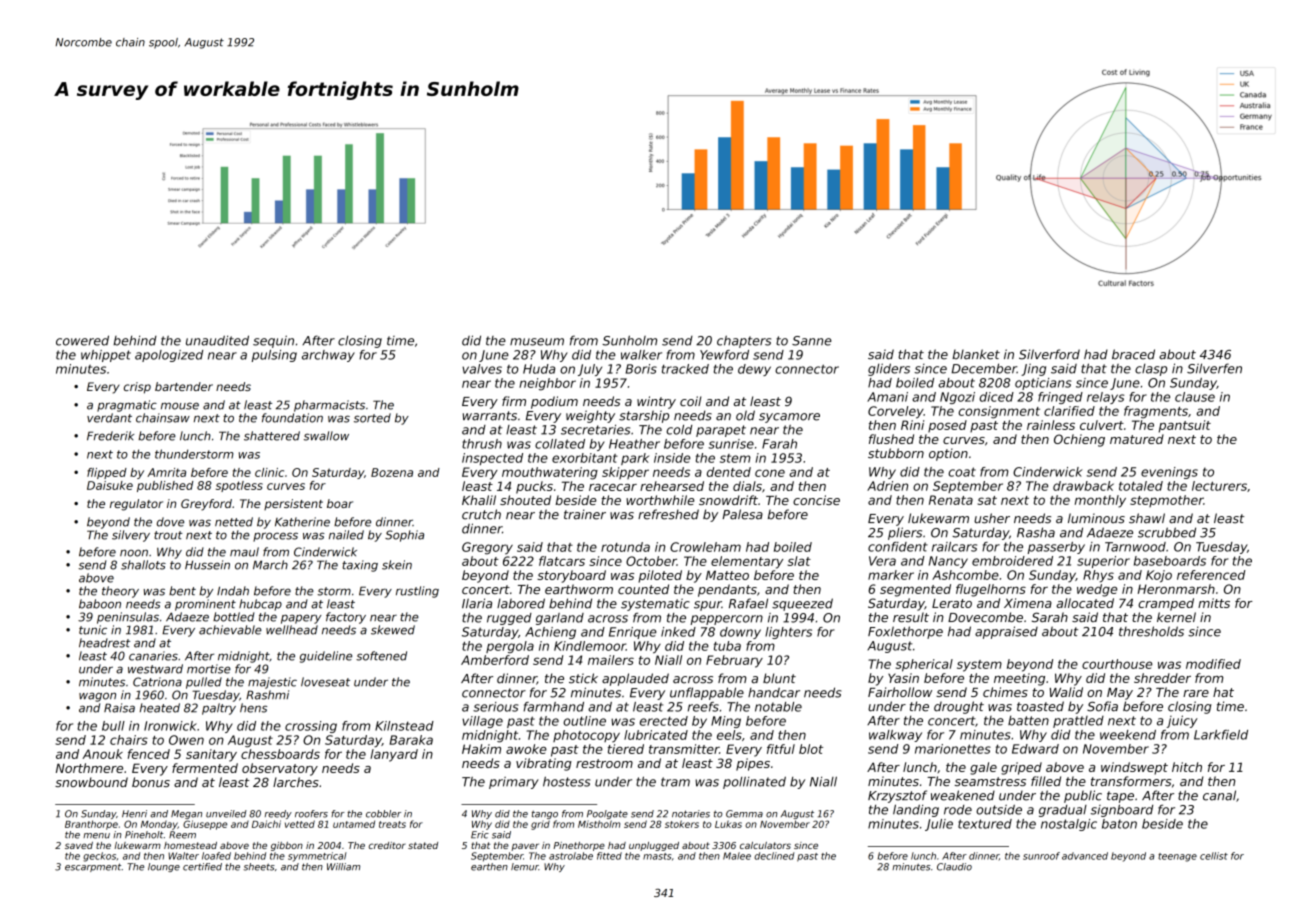 The width and height of the screenshot is (1308, 924). Describe the element at coordinates (157, 682) in the screenshot. I see `Catriona` at that location.
